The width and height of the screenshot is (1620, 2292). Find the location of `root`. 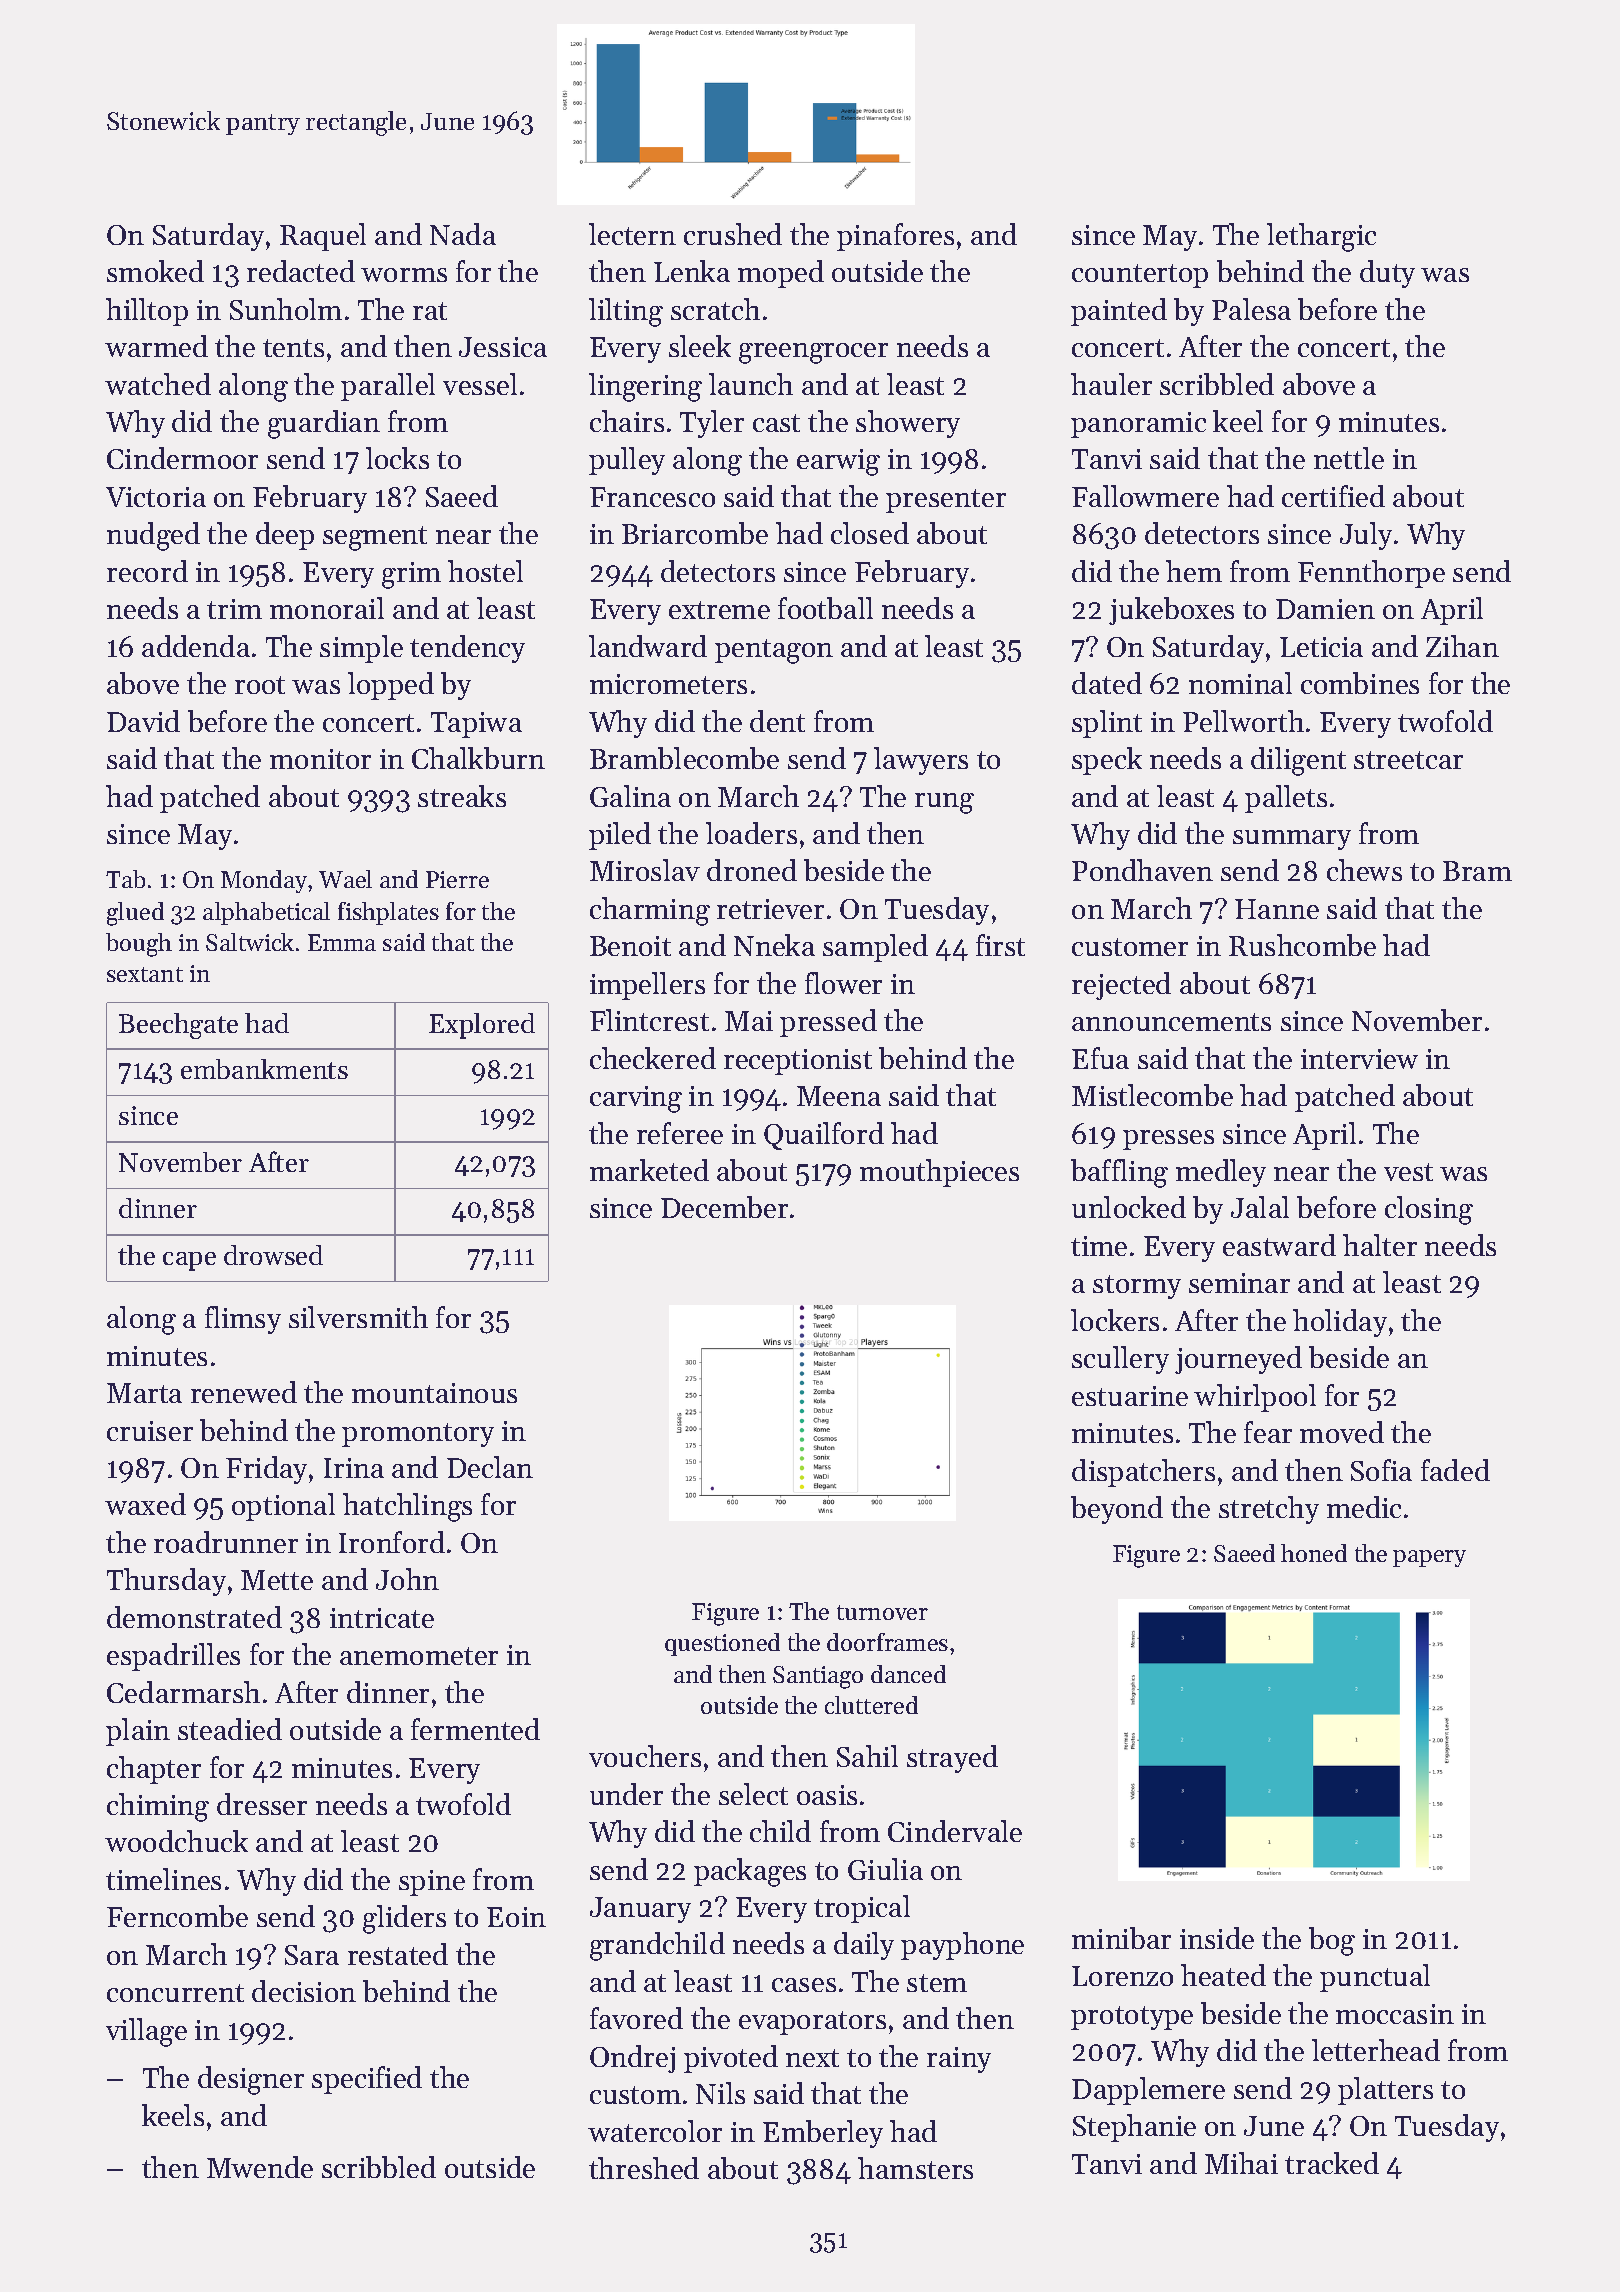

root is located at coordinates (260, 685).
